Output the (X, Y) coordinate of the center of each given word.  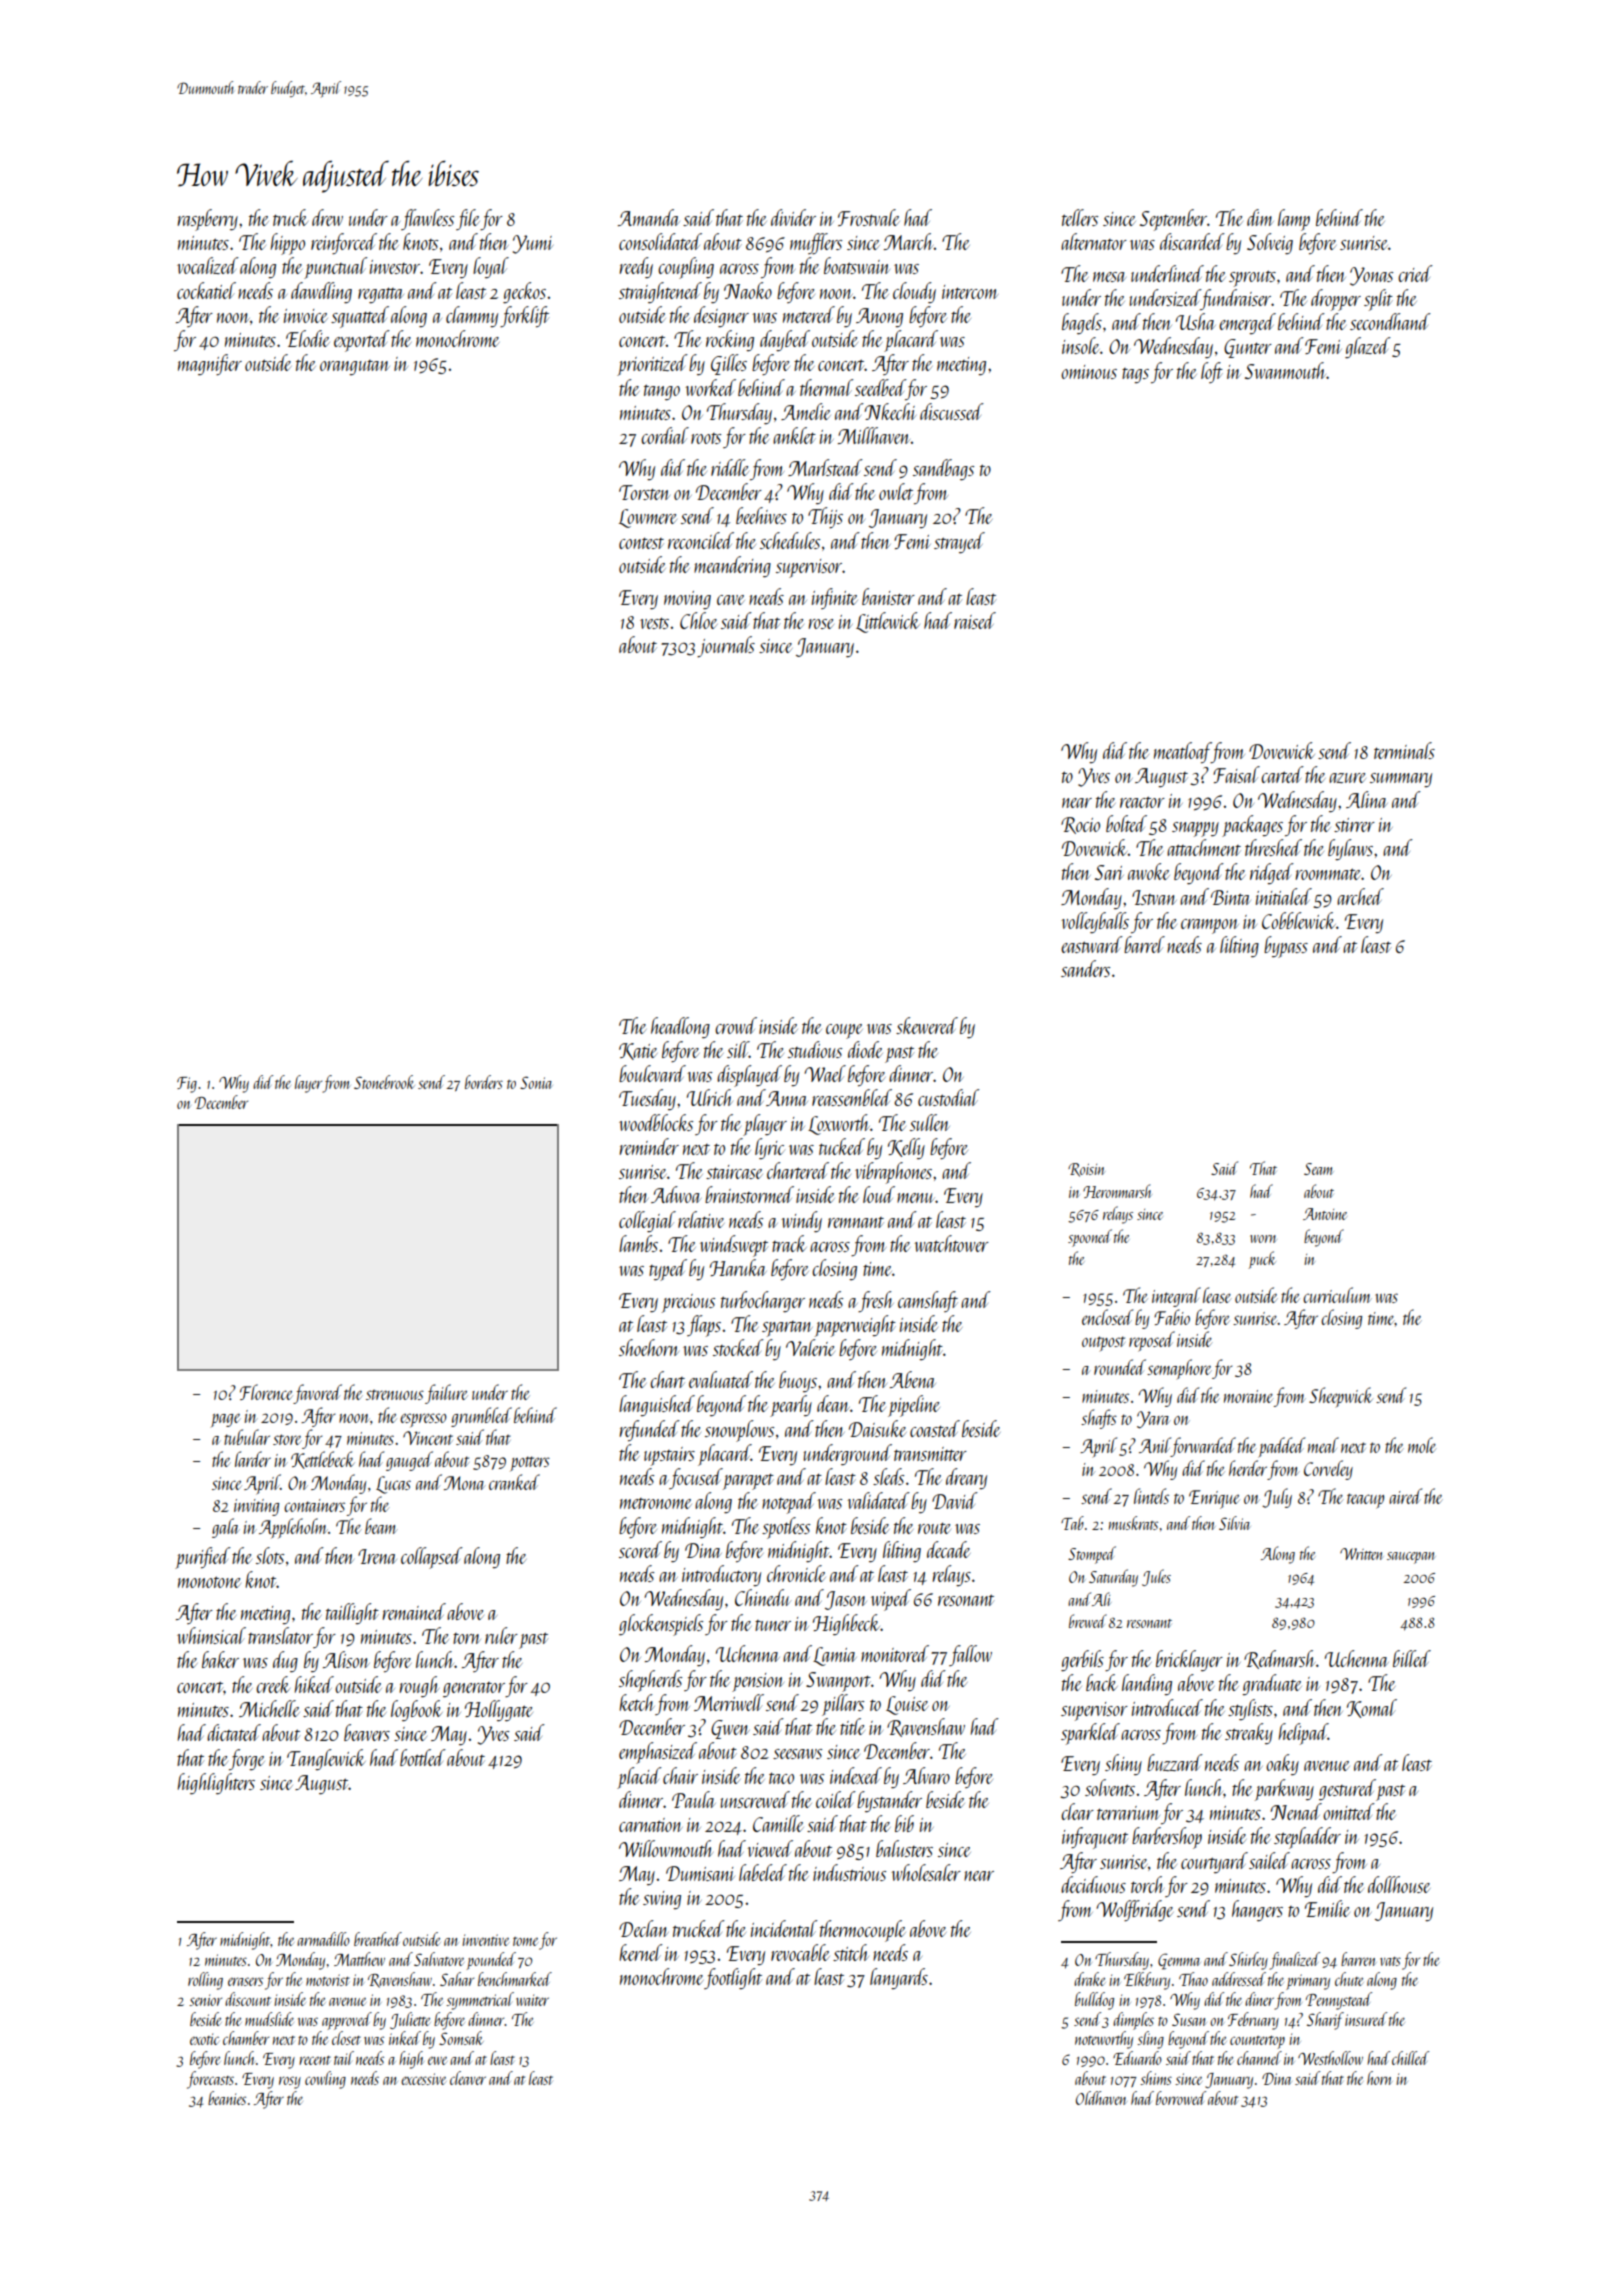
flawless (427, 219)
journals (726, 646)
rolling (205, 1981)
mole (1422, 1445)
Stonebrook (384, 1082)
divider (793, 217)
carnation (651, 1825)
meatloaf (1182, 752)
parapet (748, 1481)
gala (226, 1528)
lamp (1294, 220)
